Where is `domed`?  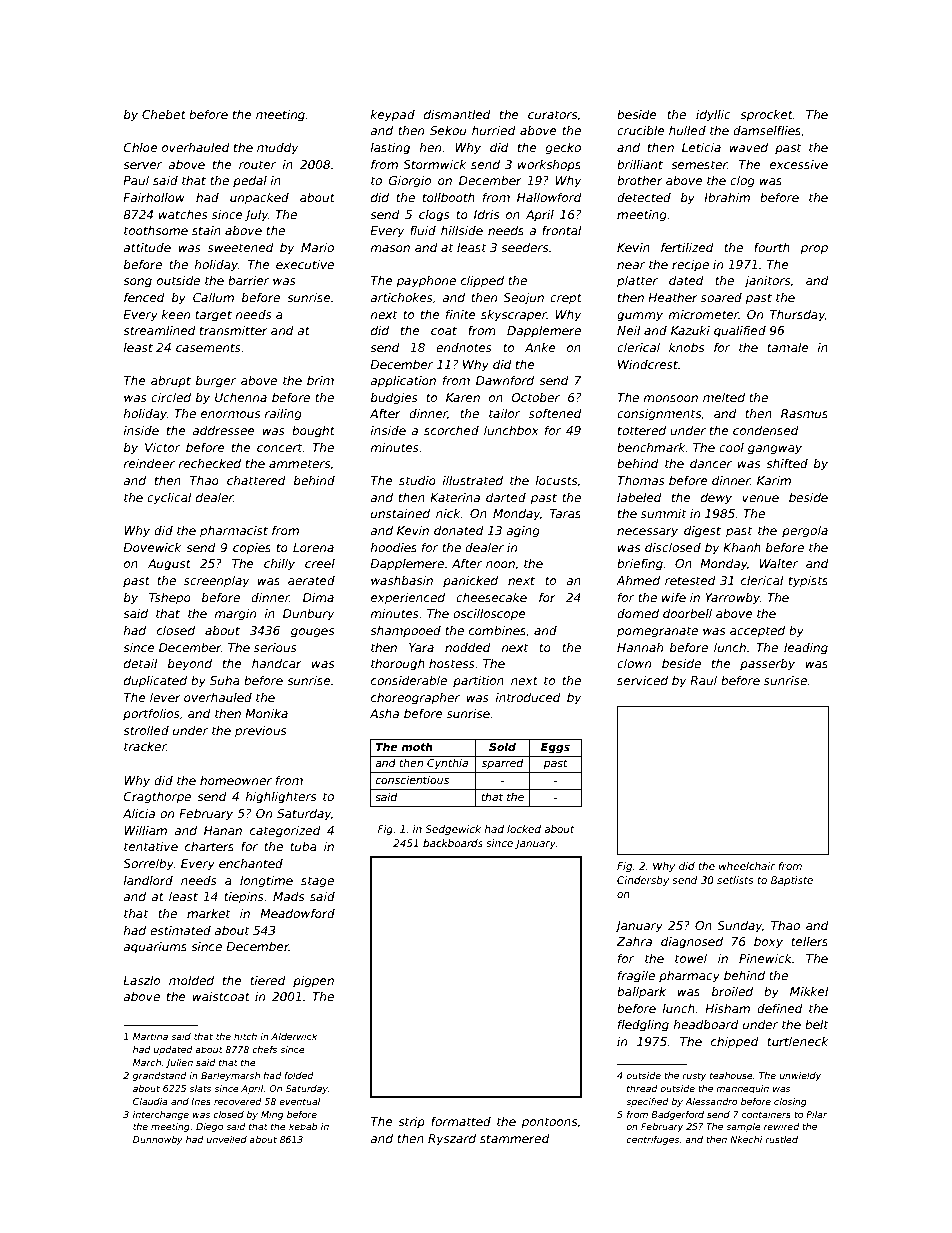 domed is located at coordinates (638, 613).
